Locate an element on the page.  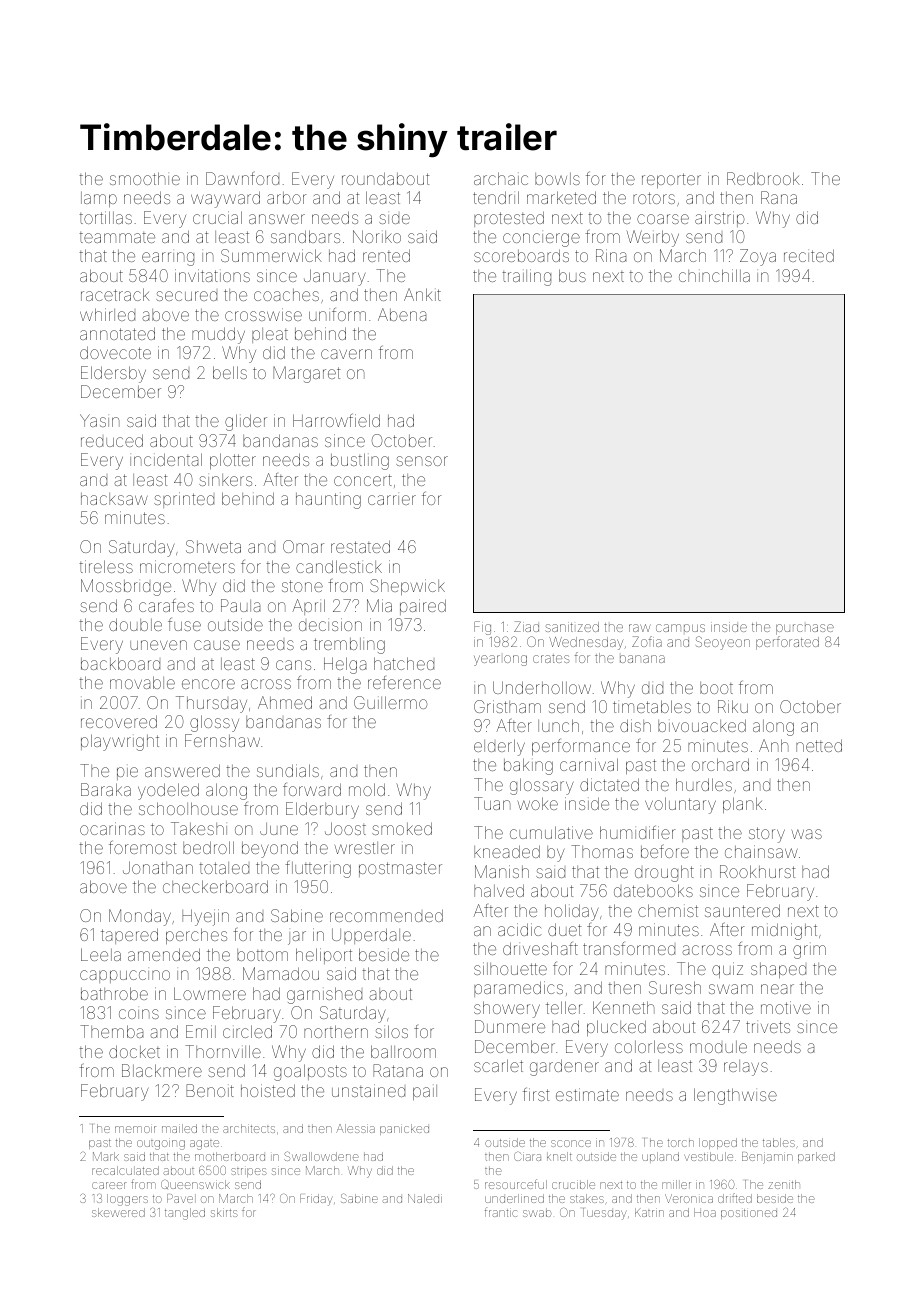
cavern is located at coordinates (346, 354).
